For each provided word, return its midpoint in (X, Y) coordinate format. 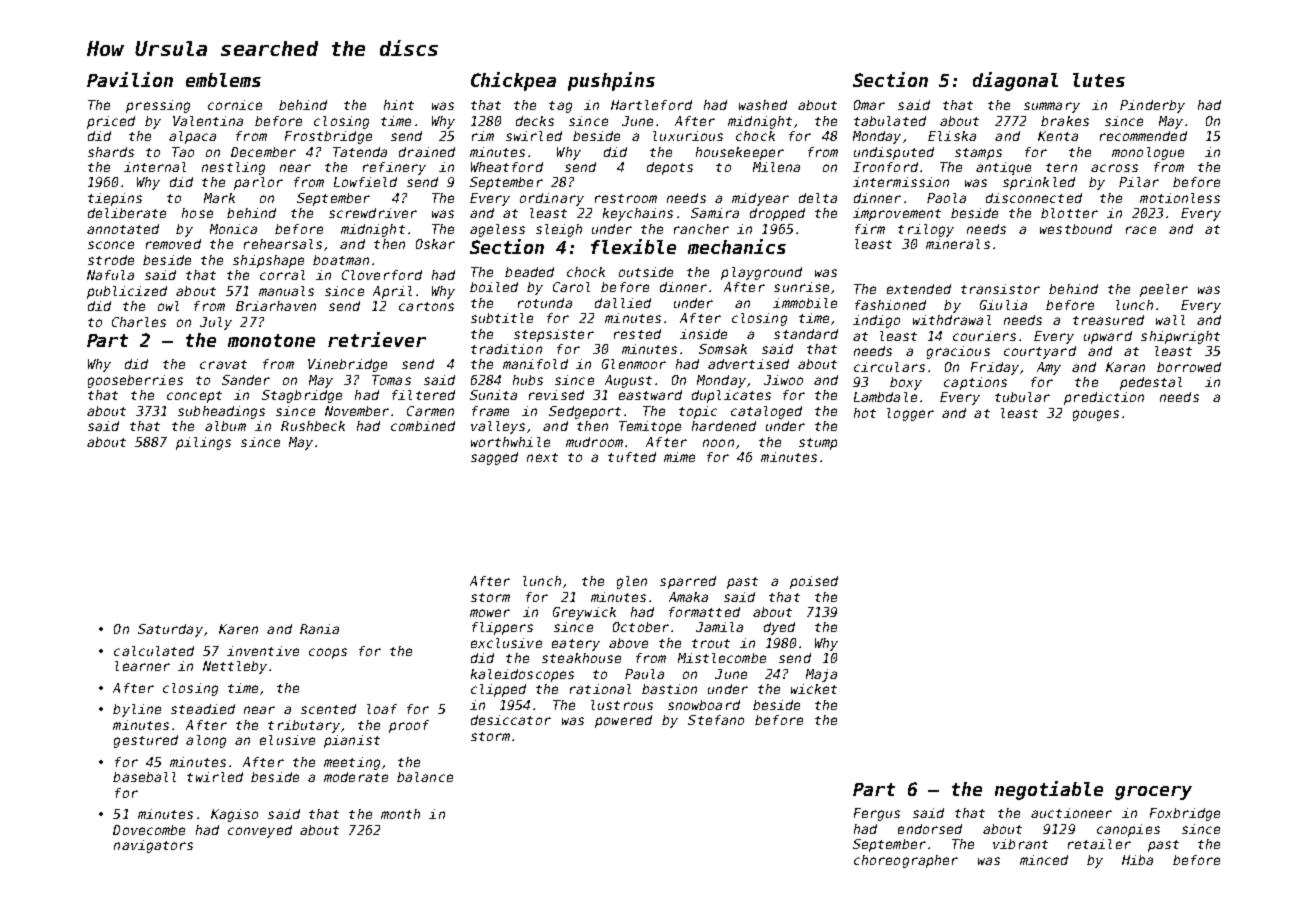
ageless (497, 230)
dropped (777, 214)
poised (814, 582)
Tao (183, 152)
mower (490, 613)
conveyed (260, 831)
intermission (901, 182)
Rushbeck (313, 426)
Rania (319, 629)
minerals (958, 244)
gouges (1096, 415)
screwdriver (373, 213)
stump (818, 444)
